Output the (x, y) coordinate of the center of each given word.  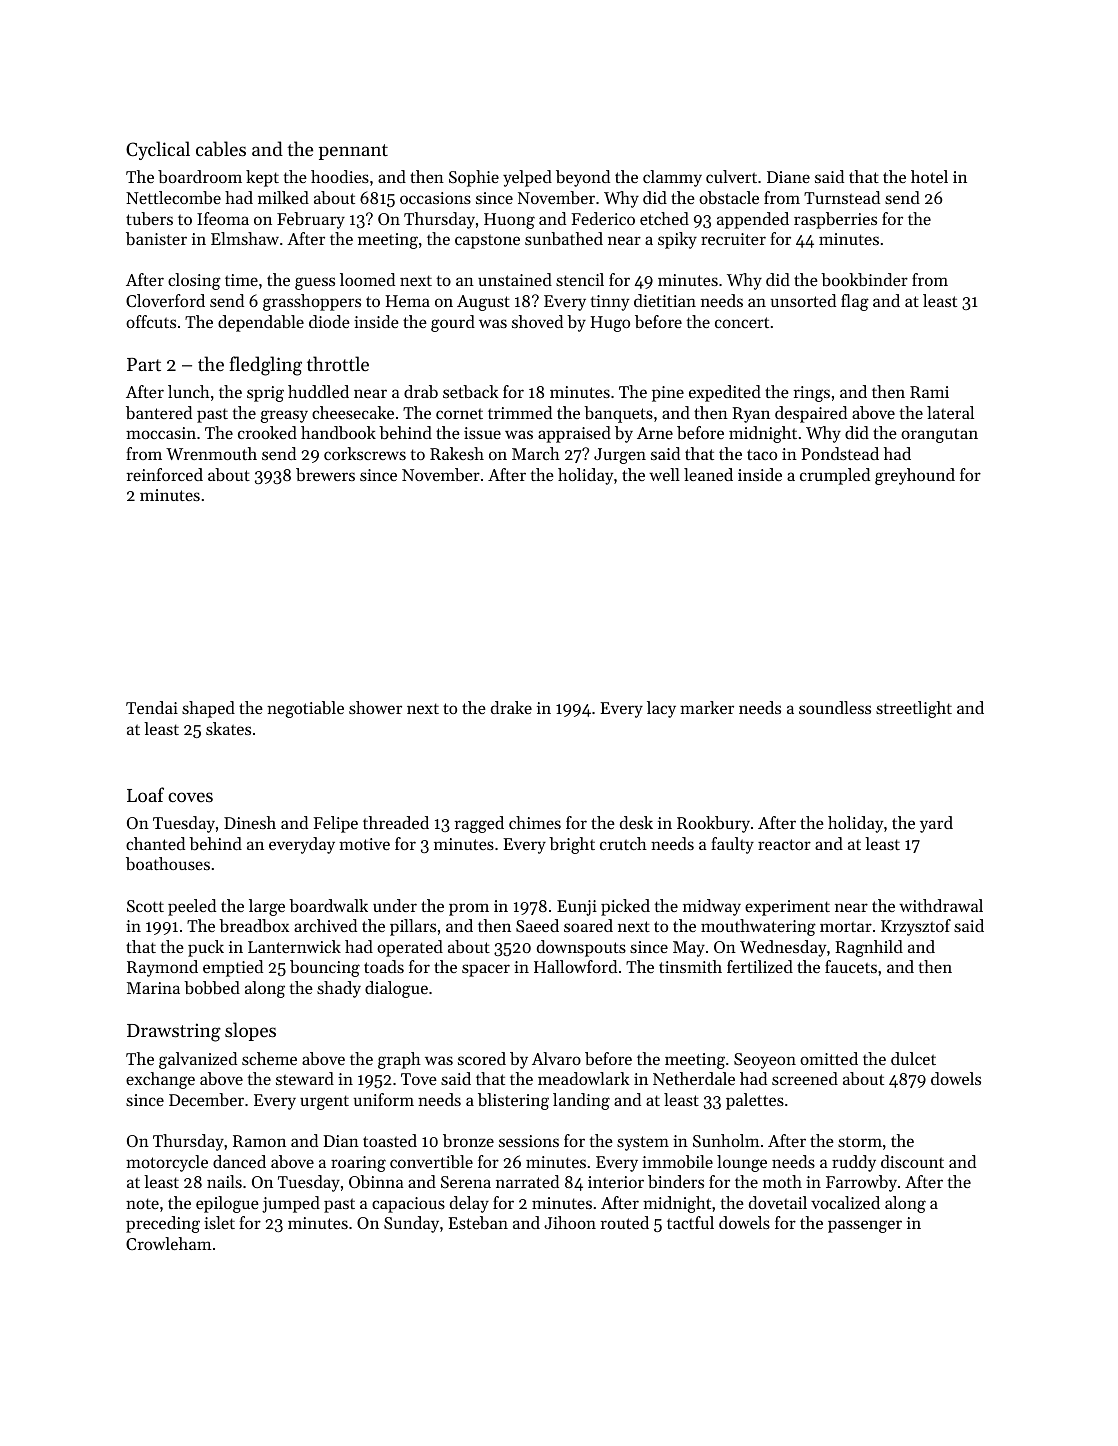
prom (469, 909)
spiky (677, 240)
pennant (353, 152)
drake (511, 707)
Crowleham (169, 1243)
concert (742, 322)
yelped (527, 178)
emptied (233, 968)
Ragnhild (869, 948)
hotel (929, 176)
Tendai (152, 707)
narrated (527, 1181)
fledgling (266, 366)
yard (936, 824)
